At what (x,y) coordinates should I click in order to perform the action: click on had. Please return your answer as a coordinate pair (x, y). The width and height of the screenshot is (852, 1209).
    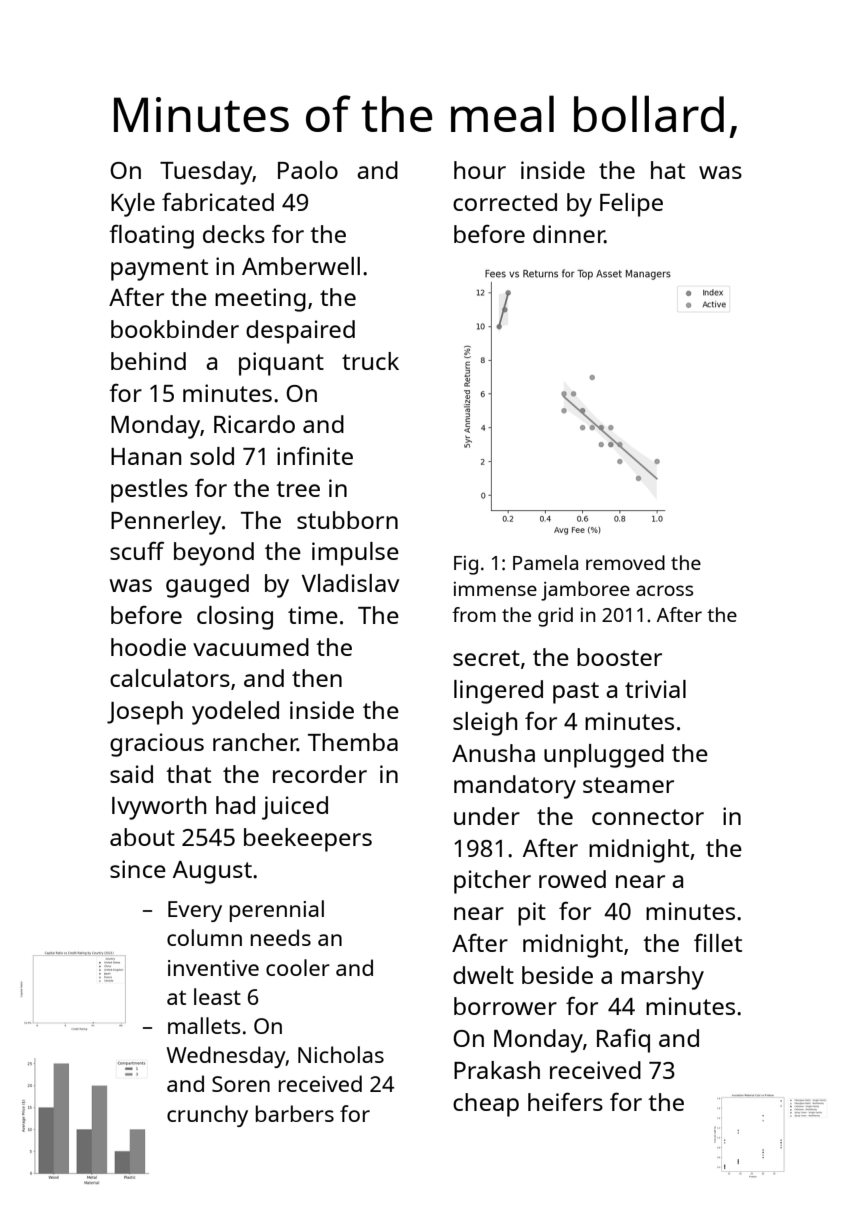
    Looking at the image, I should click on (235, 805).
